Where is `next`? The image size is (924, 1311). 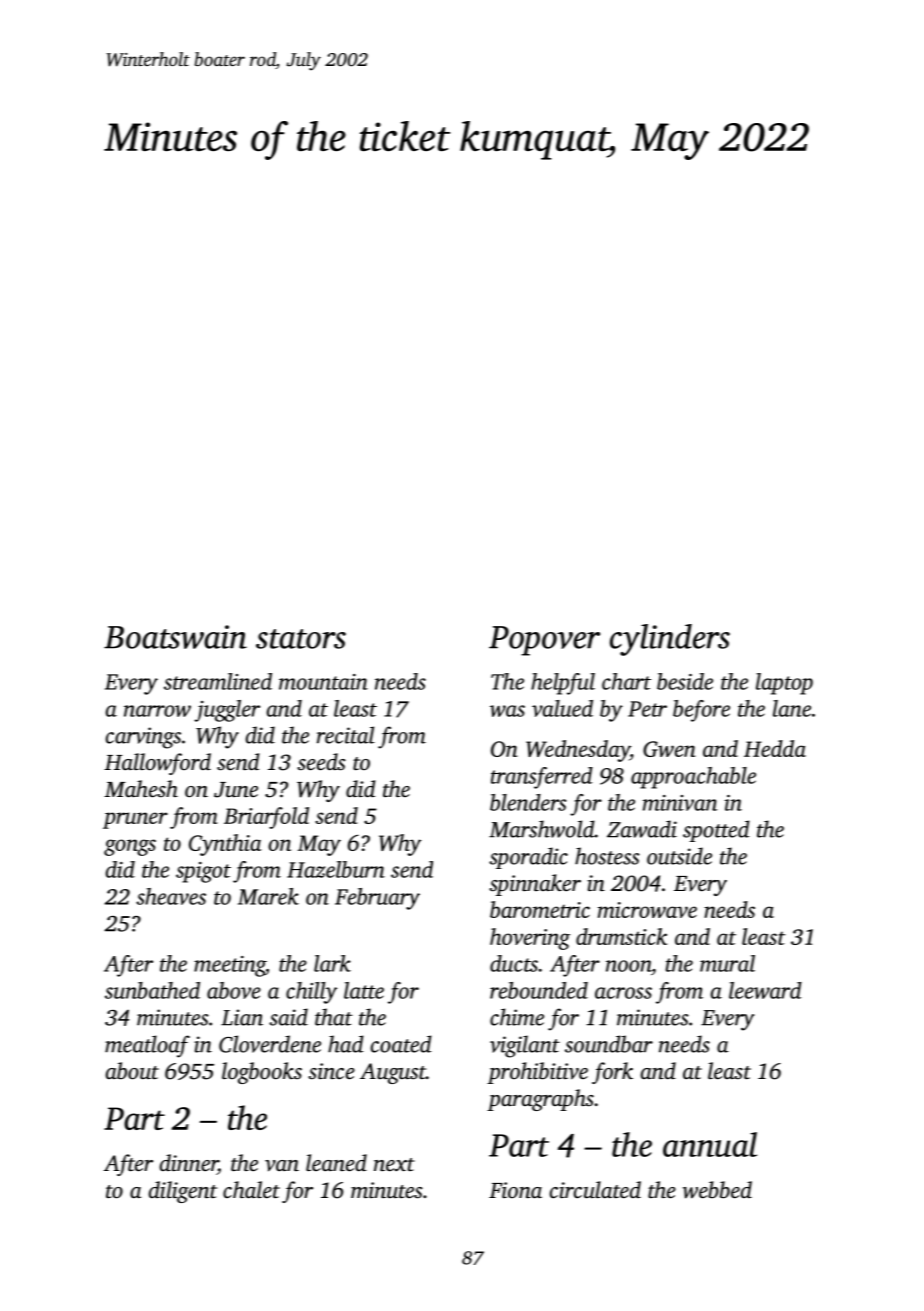
next is located at coordinates (394, 1164).
